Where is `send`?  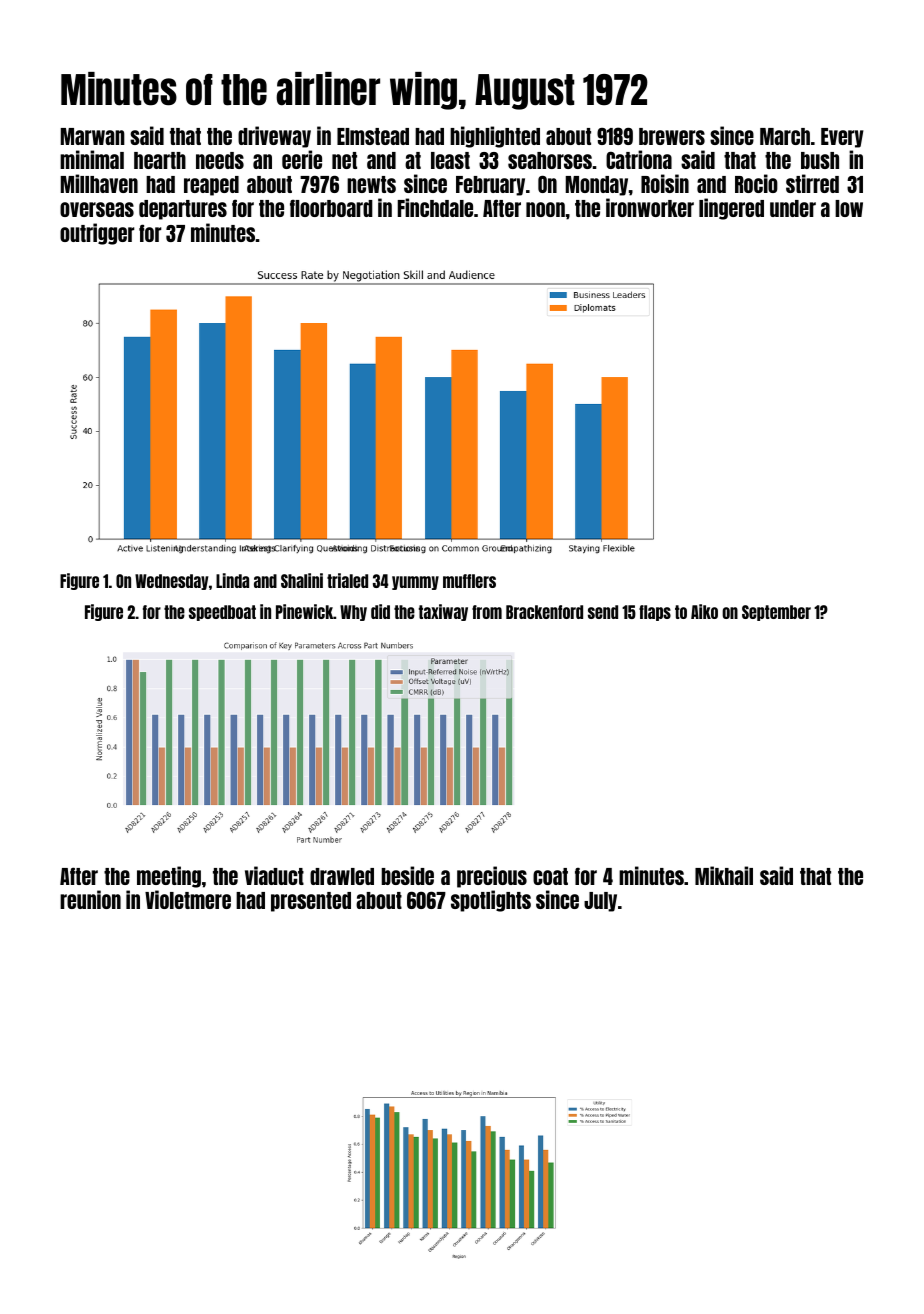
send is located at coordinates (603, 612).
